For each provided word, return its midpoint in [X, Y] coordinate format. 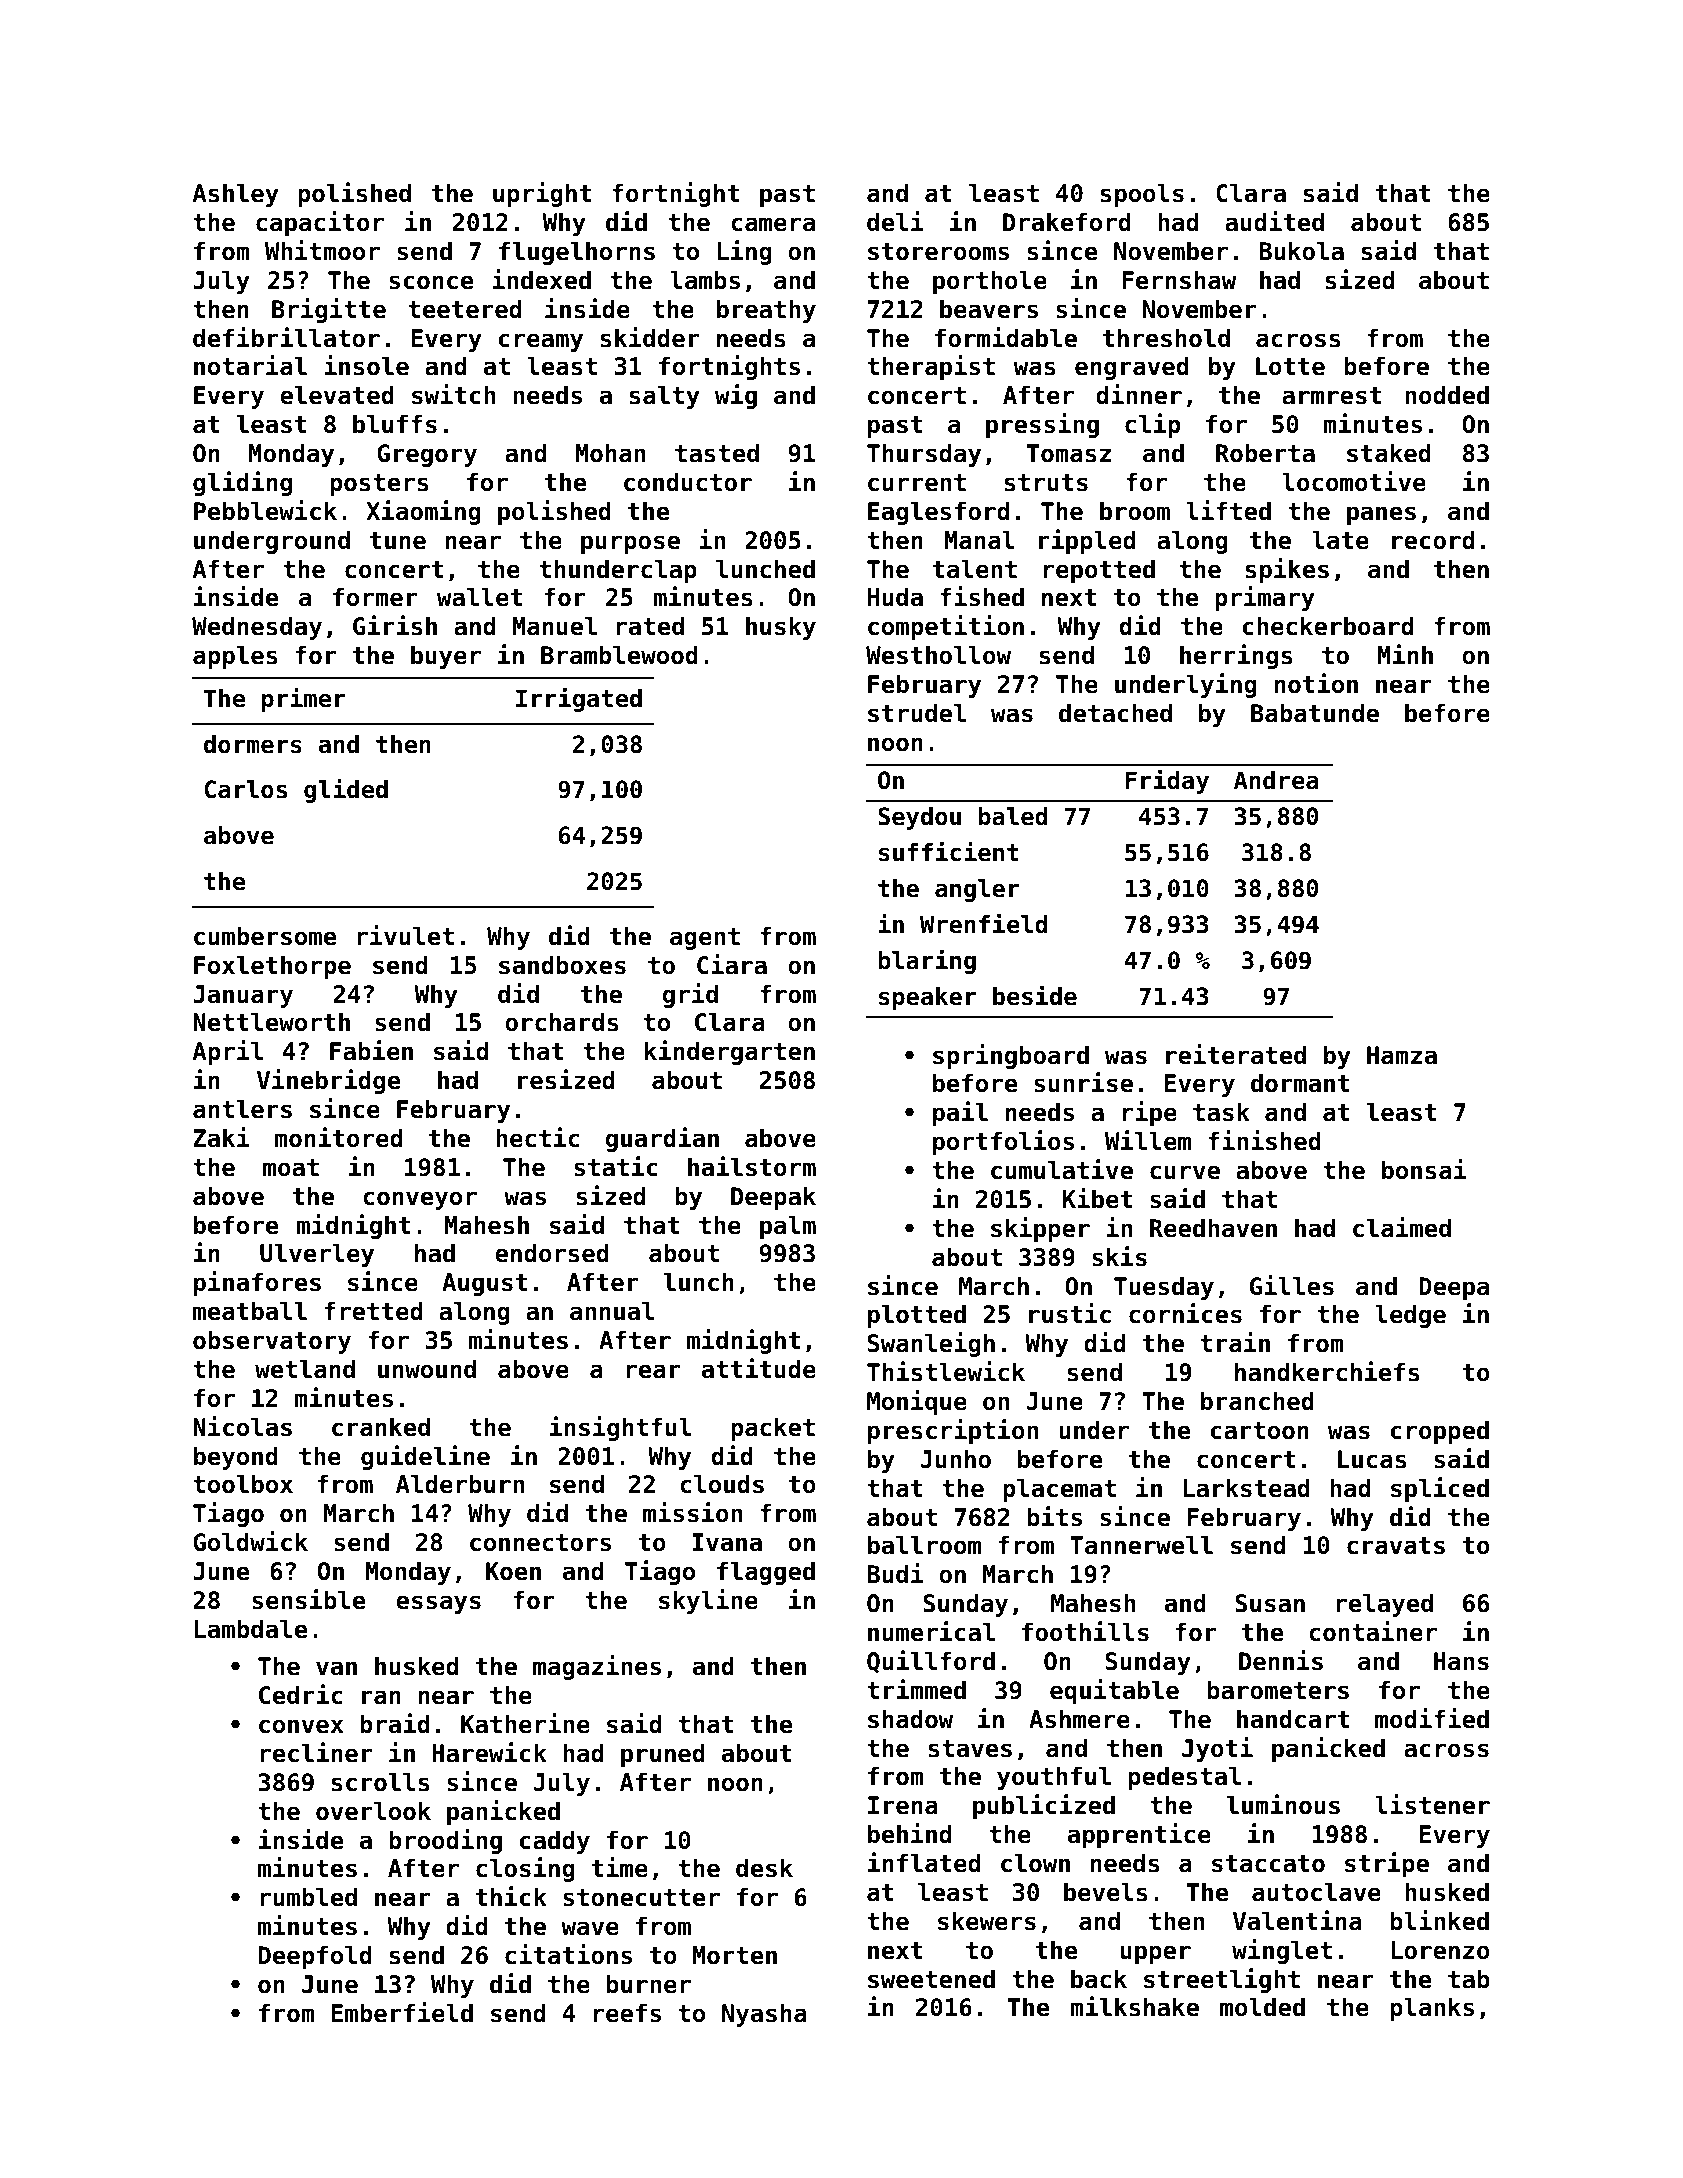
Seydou [919, 818]
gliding [242, 483]
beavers [989, 309]
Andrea [1276, 780]
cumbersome [265, 936]
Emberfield [402, 2012]
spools [1142, 195]
